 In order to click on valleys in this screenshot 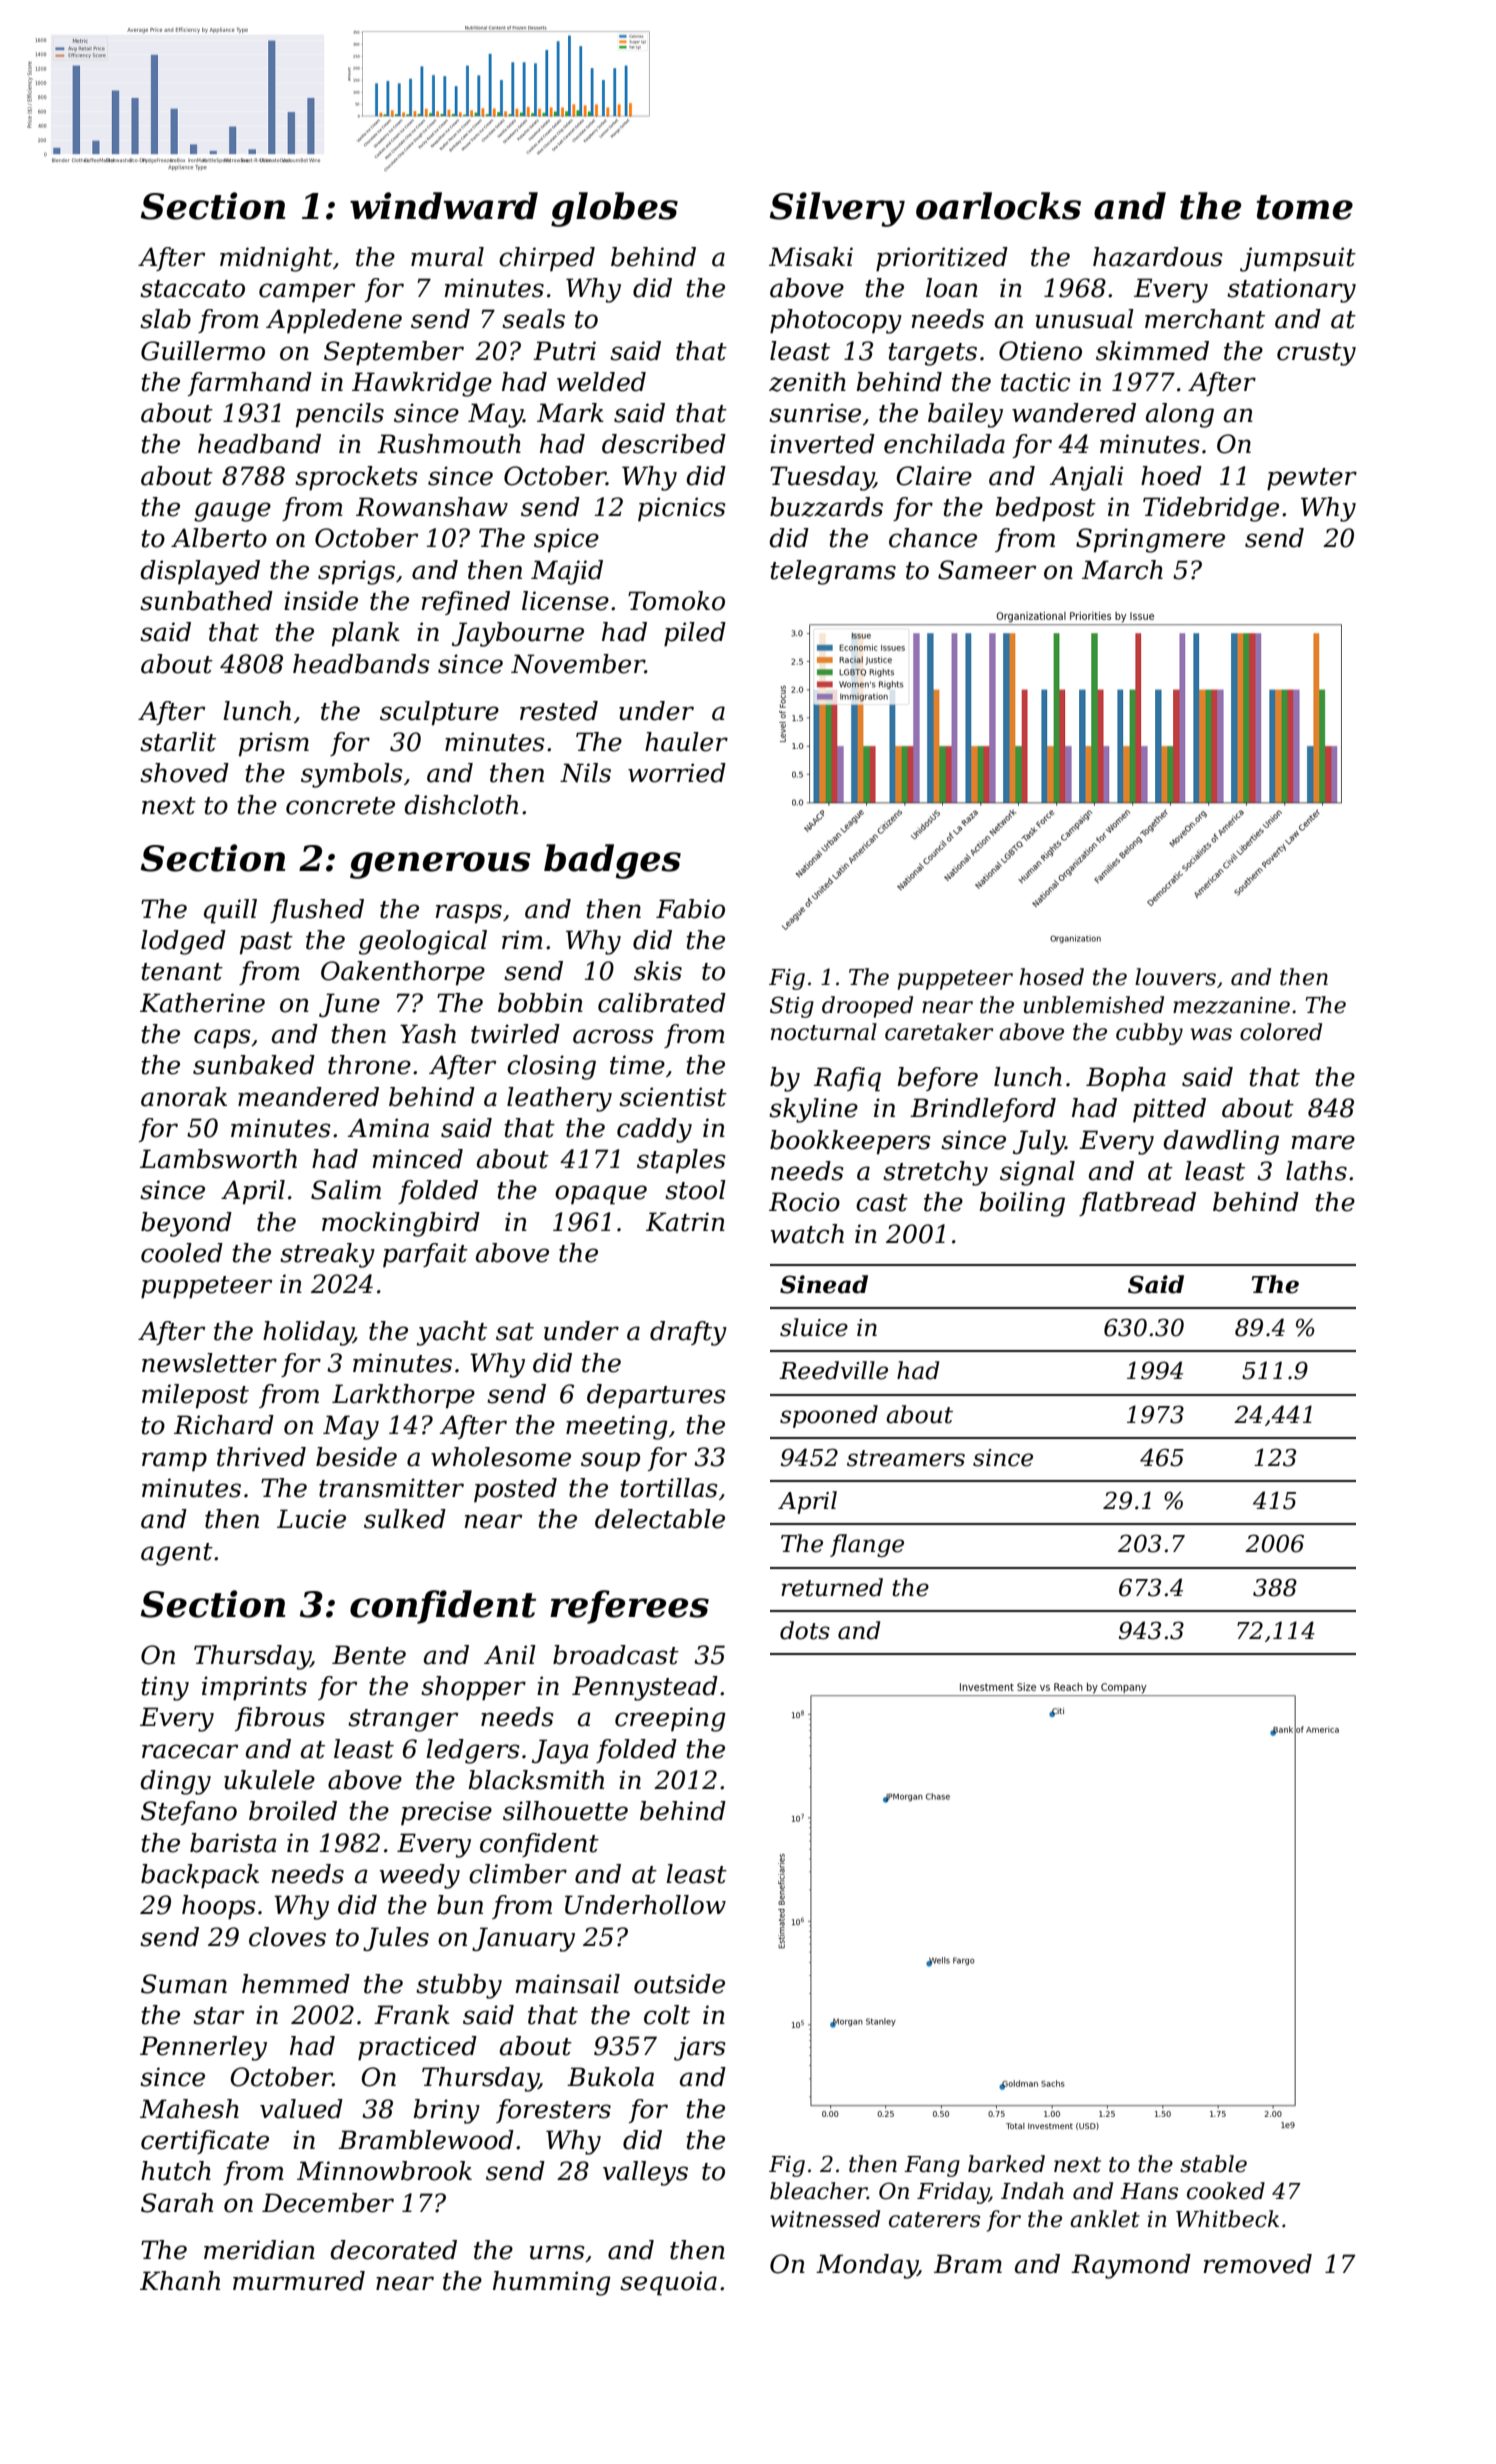, I will do `click(645, 2173)`.
